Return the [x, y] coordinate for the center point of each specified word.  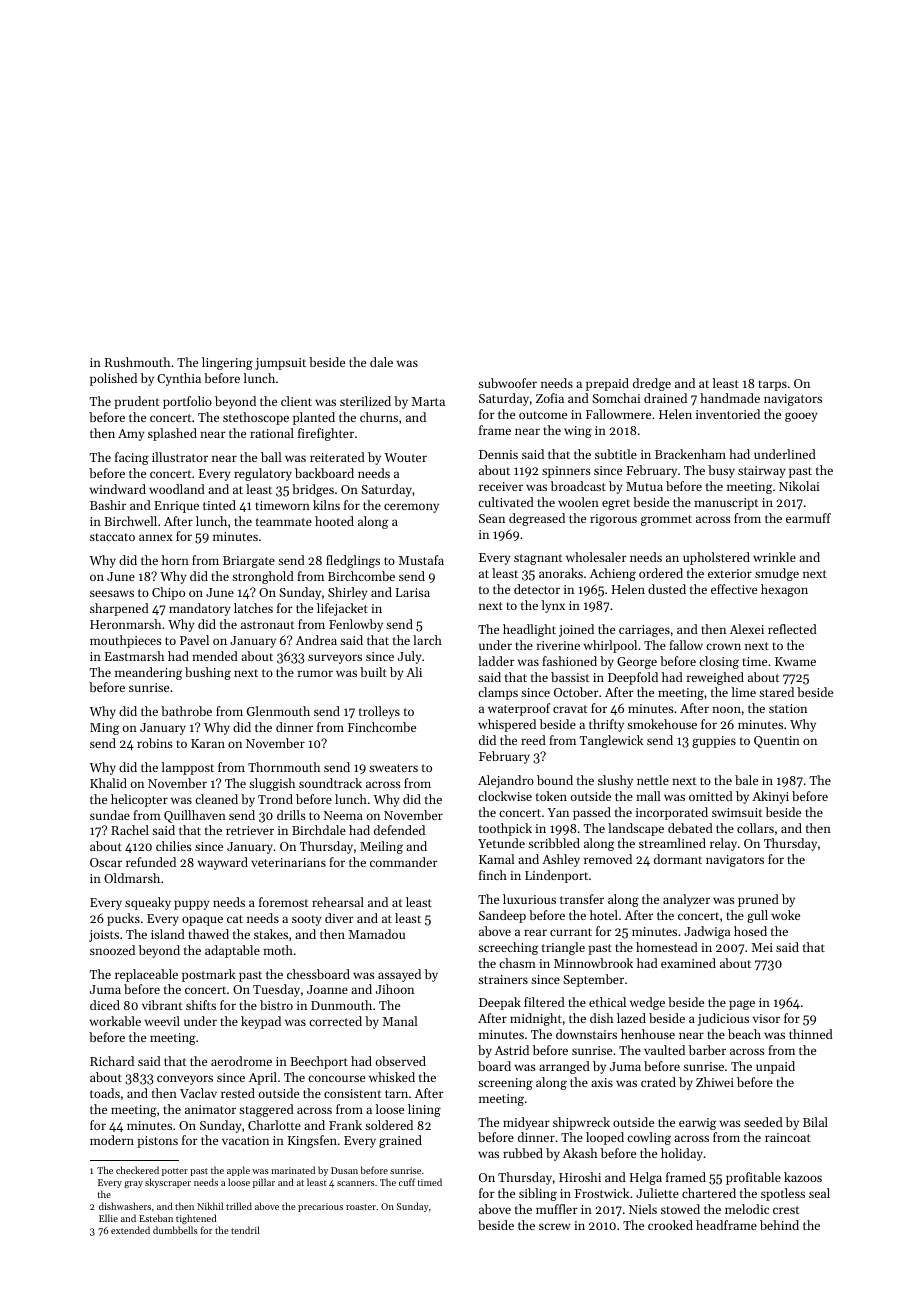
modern [112, 1140]
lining [424, 1110]
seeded [763, 1122]
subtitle [616, 454]
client [296, 401]
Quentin [777, 742]
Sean [492, 518]
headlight [529, 630]
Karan [208, 743]
